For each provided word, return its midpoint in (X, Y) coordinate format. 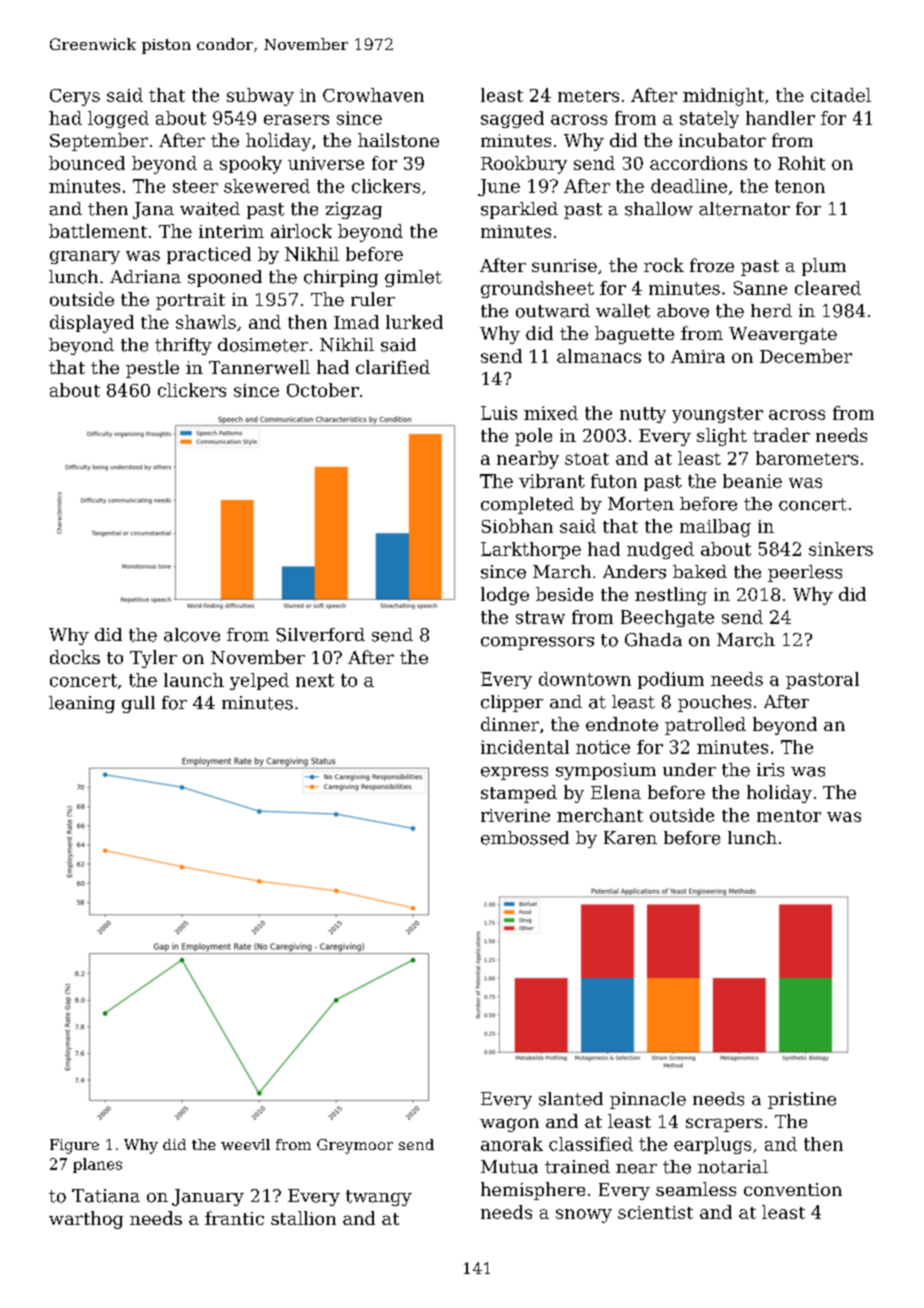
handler (780, 118)
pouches (714, 703)
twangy (379, 1198)
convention (793, 1189)
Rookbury (524, 165)
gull (138, 704)
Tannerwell (259, 367)
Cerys (75, 97)
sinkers (841, 549)
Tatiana (106, 1196)
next (315, 680)
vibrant (552, 481)
